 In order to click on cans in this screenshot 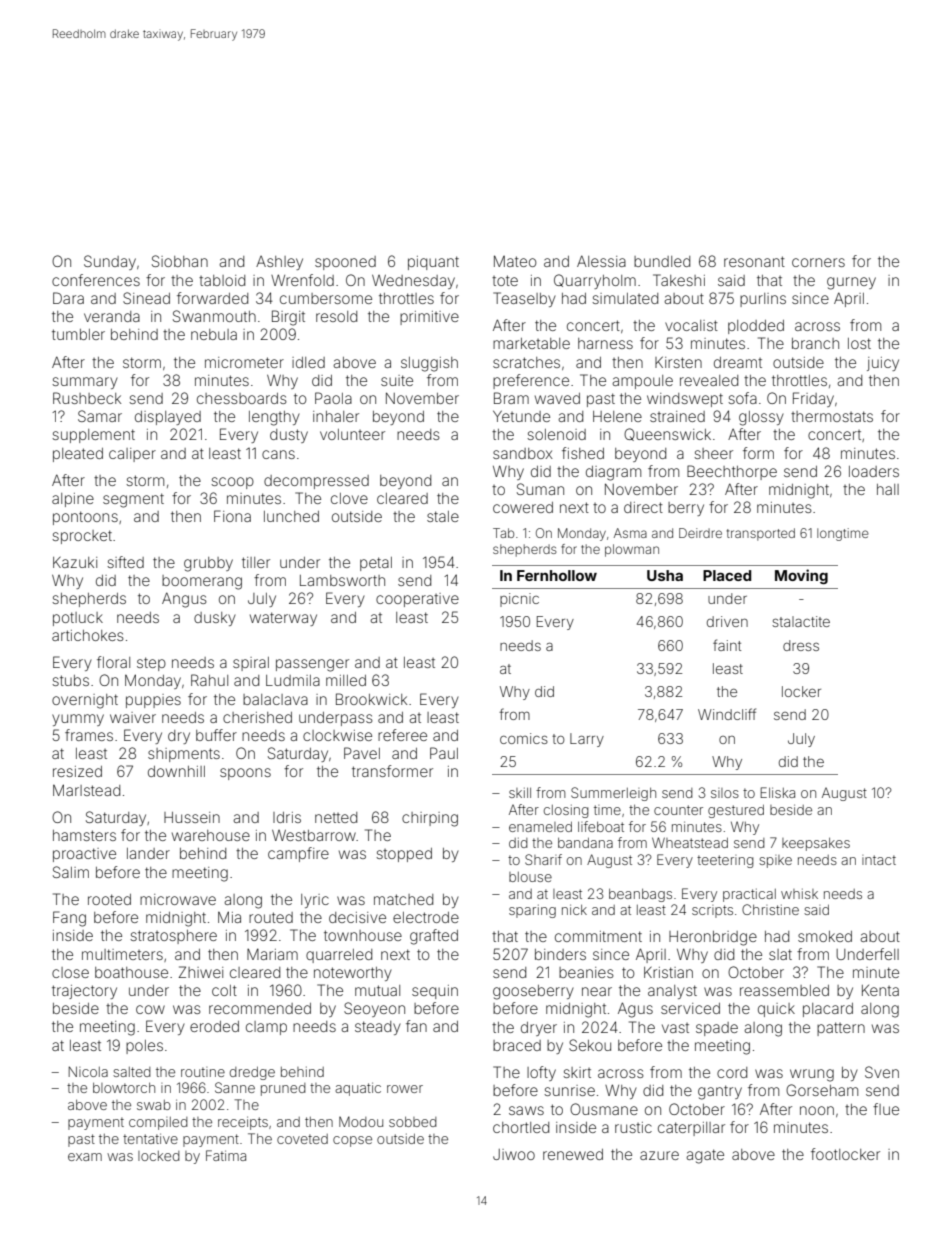, I will do `click(278, 454)`.
